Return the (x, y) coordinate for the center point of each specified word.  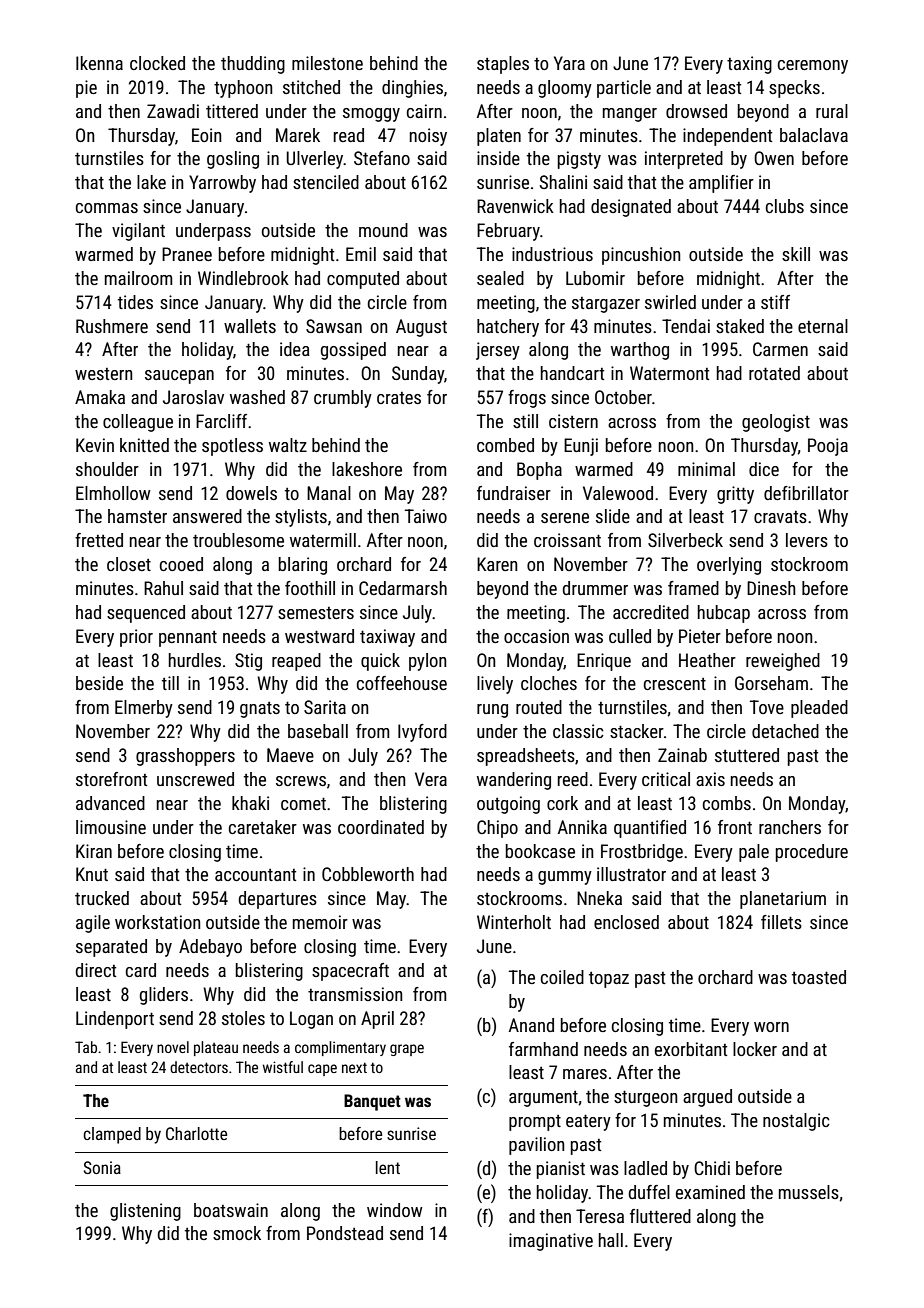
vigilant (138, 232)
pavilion (536, 1146)
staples (503, 65)
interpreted (684, 160)
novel (173, 1047)
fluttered (660, 1216)
